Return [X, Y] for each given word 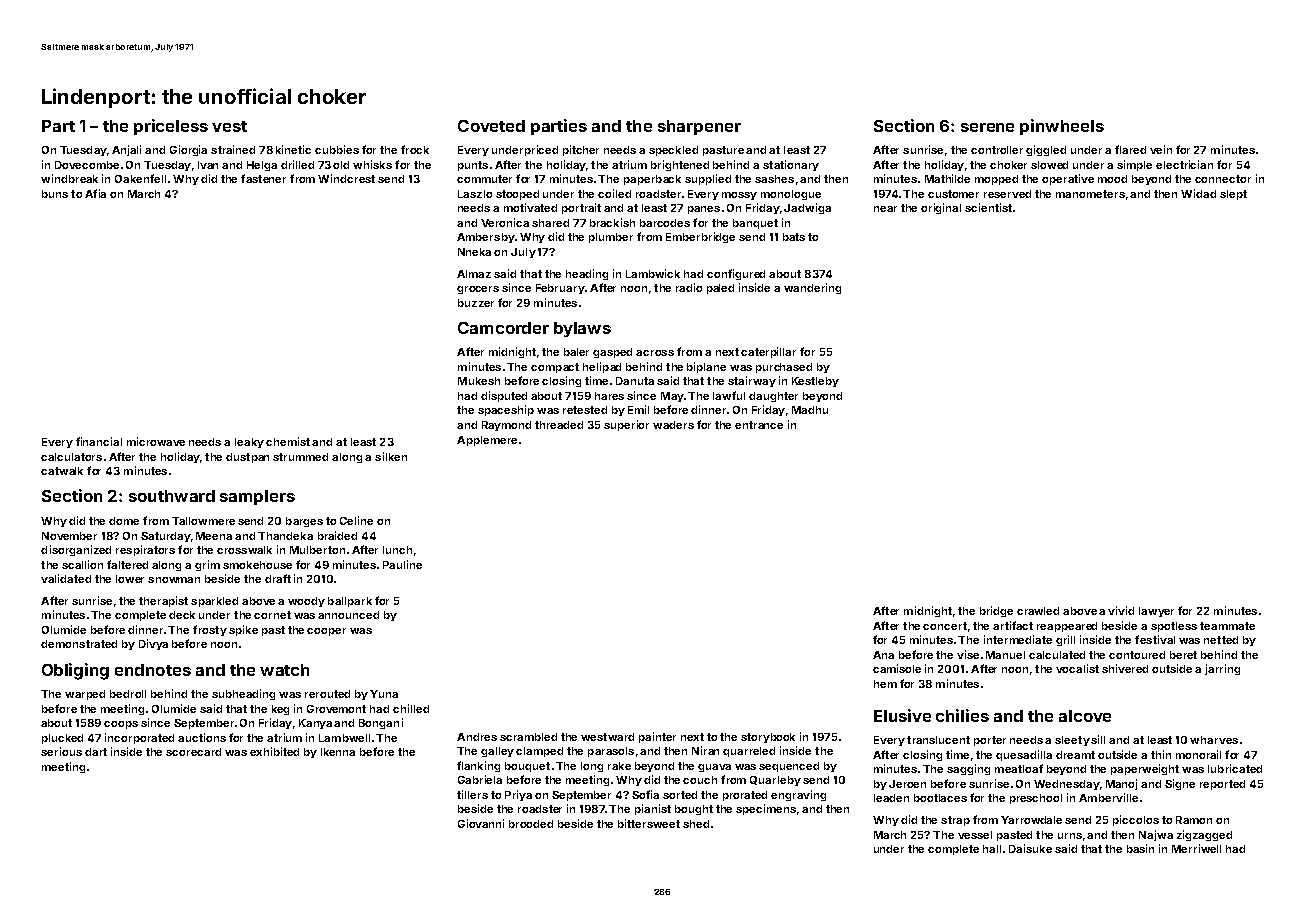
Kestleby [815, 382]
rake [619, 766]
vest [229, 126]
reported [1222, 785]
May [672, 397]
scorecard [193, 752]
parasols [611, 752]
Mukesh [479, 381]
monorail [1198, 754]
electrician [1184, 164]
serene [987, 127]
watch [284, 670]
